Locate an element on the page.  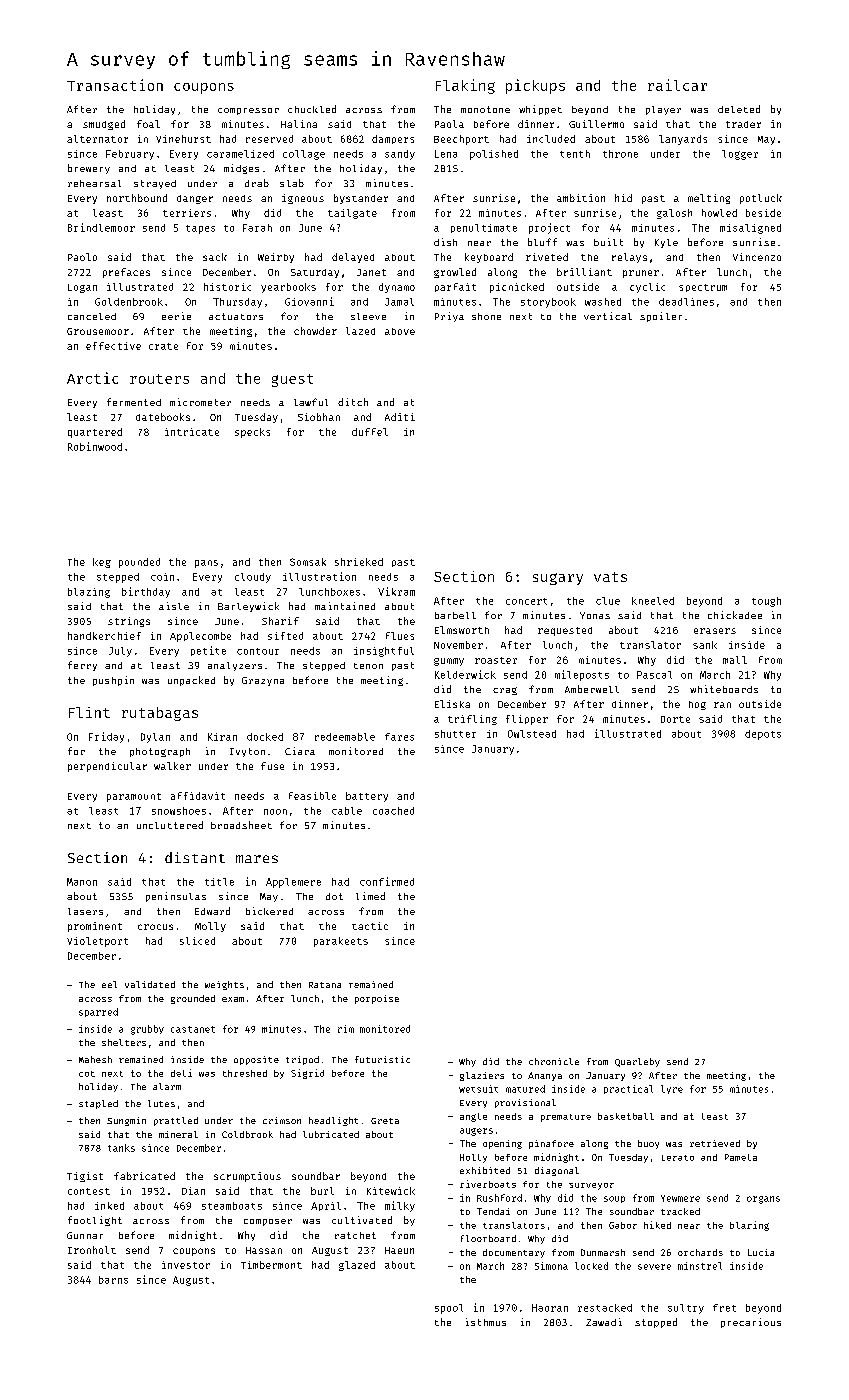
Dylan is located at coordinates (155, 738).
